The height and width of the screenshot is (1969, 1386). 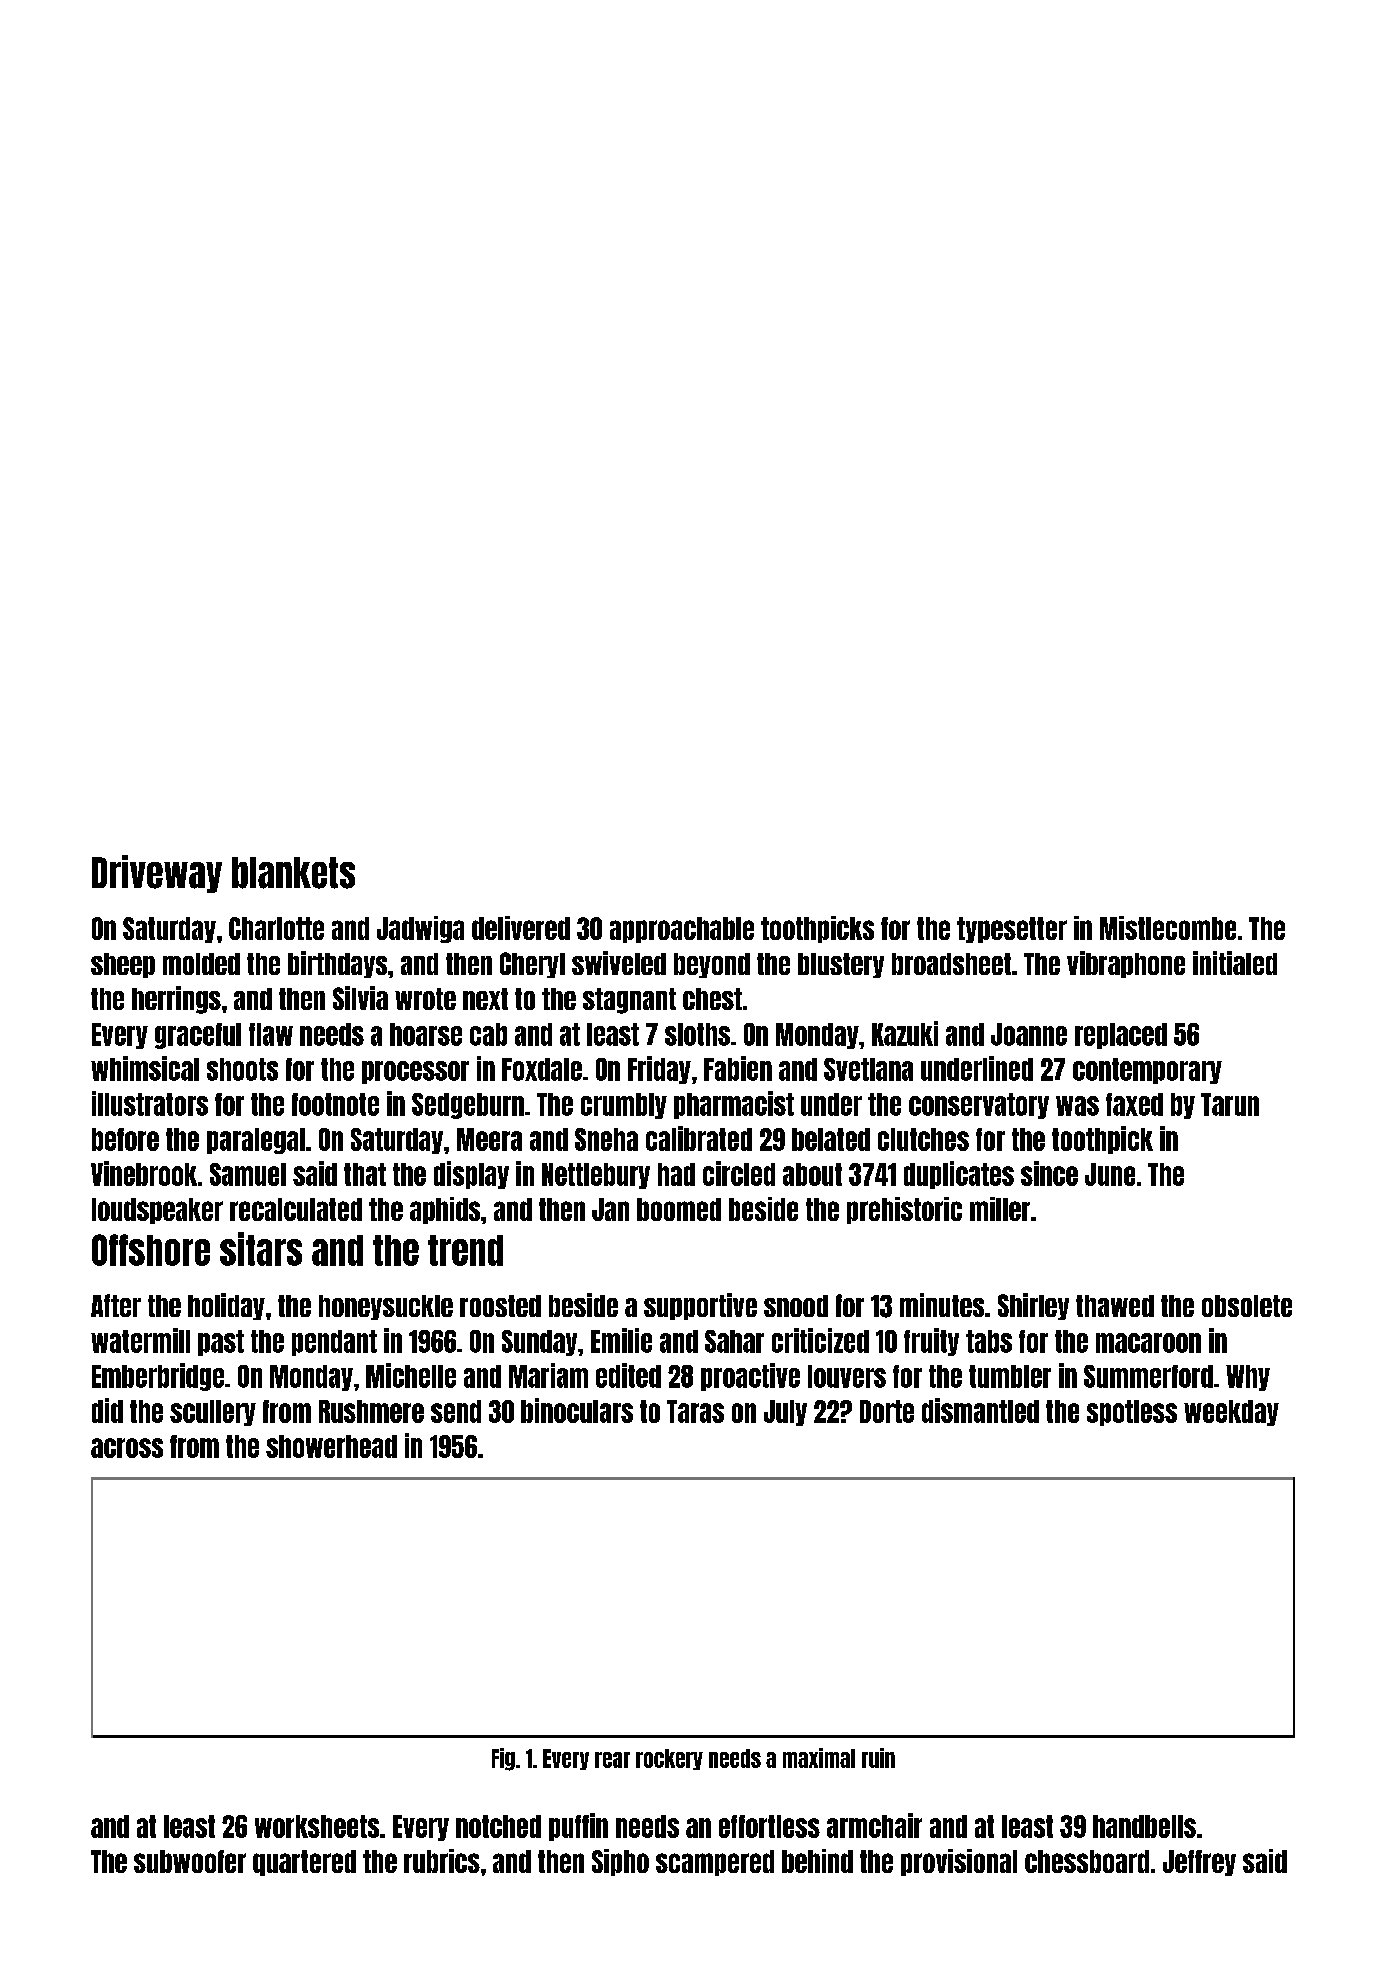 I want to click on shoots, so click(x=242, y=1069).
